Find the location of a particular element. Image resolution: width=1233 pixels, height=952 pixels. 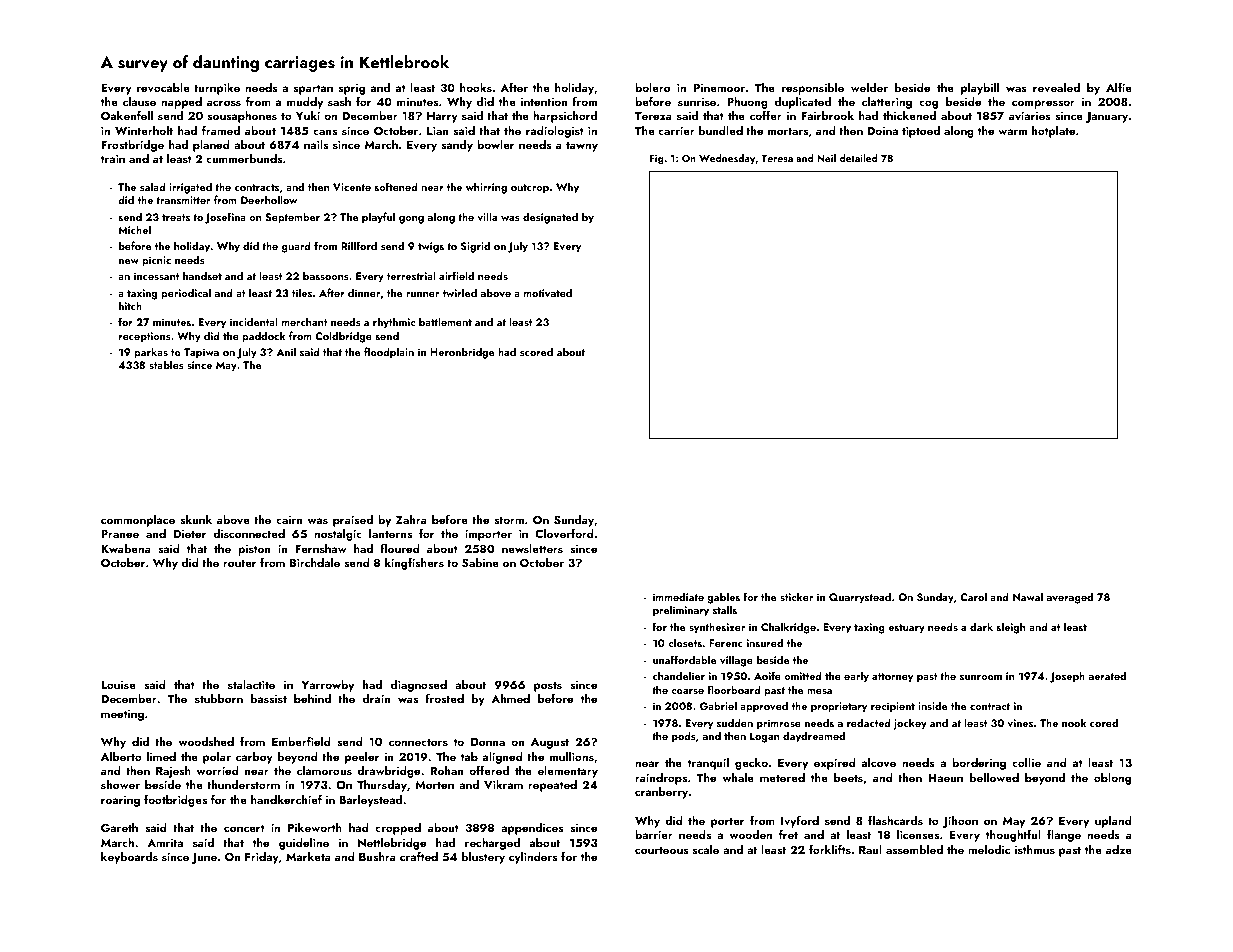

meeting is located at coordinates (122, 715).
